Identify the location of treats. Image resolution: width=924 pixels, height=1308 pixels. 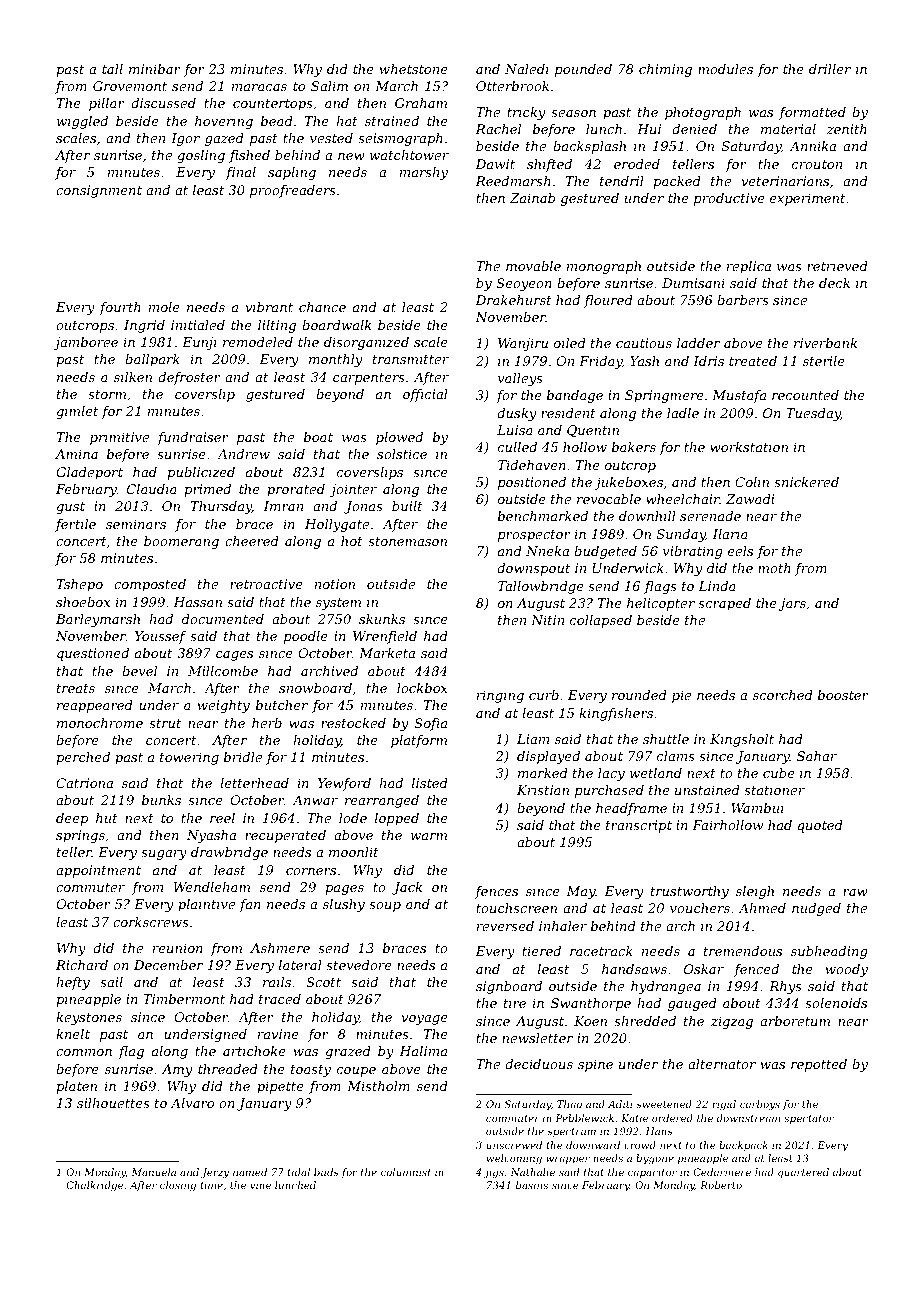
(76, 688).
